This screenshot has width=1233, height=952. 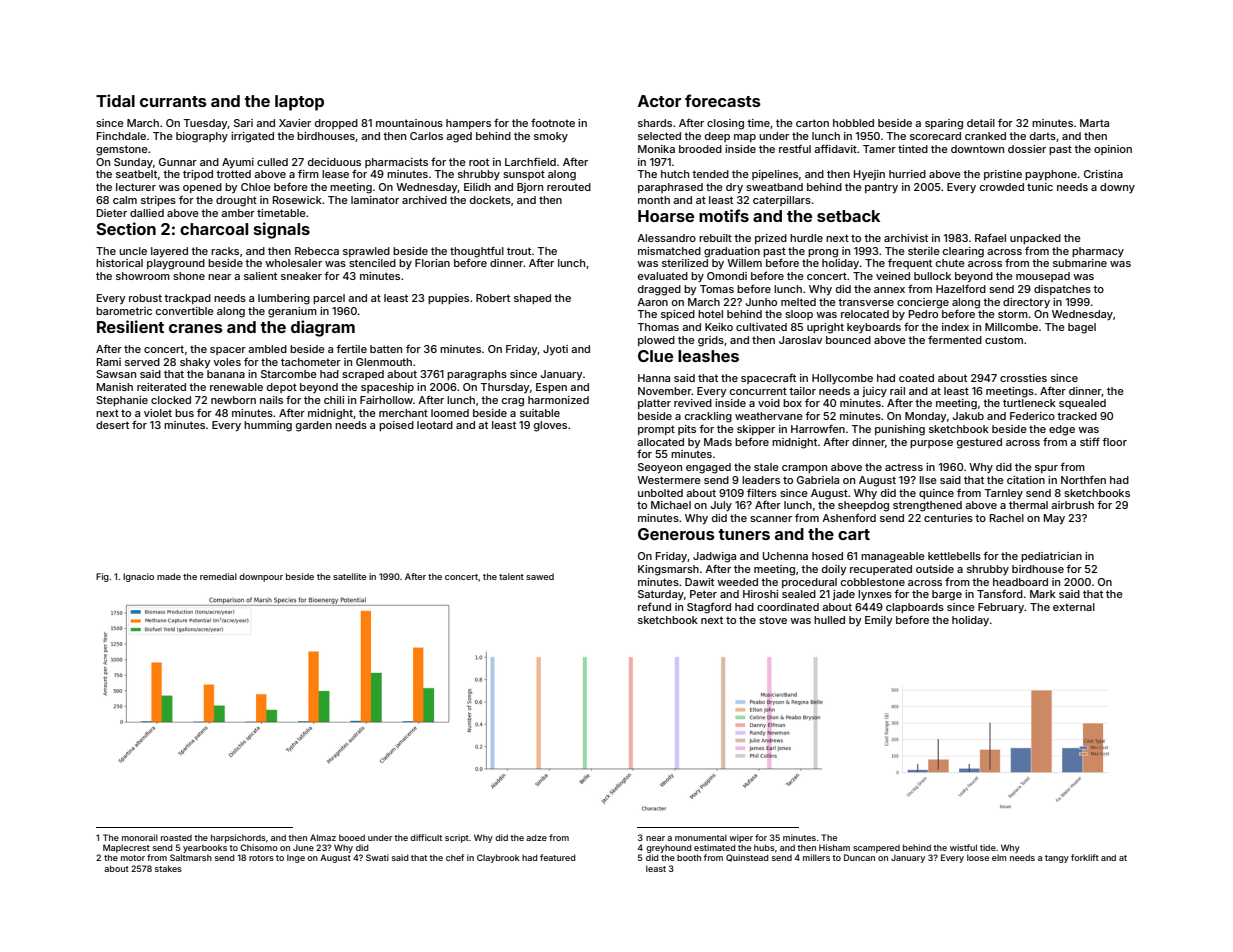 What do you see at coordinates (261, 577) in the screenshot?
I see `downpour` at bounding box center [261, 577].
